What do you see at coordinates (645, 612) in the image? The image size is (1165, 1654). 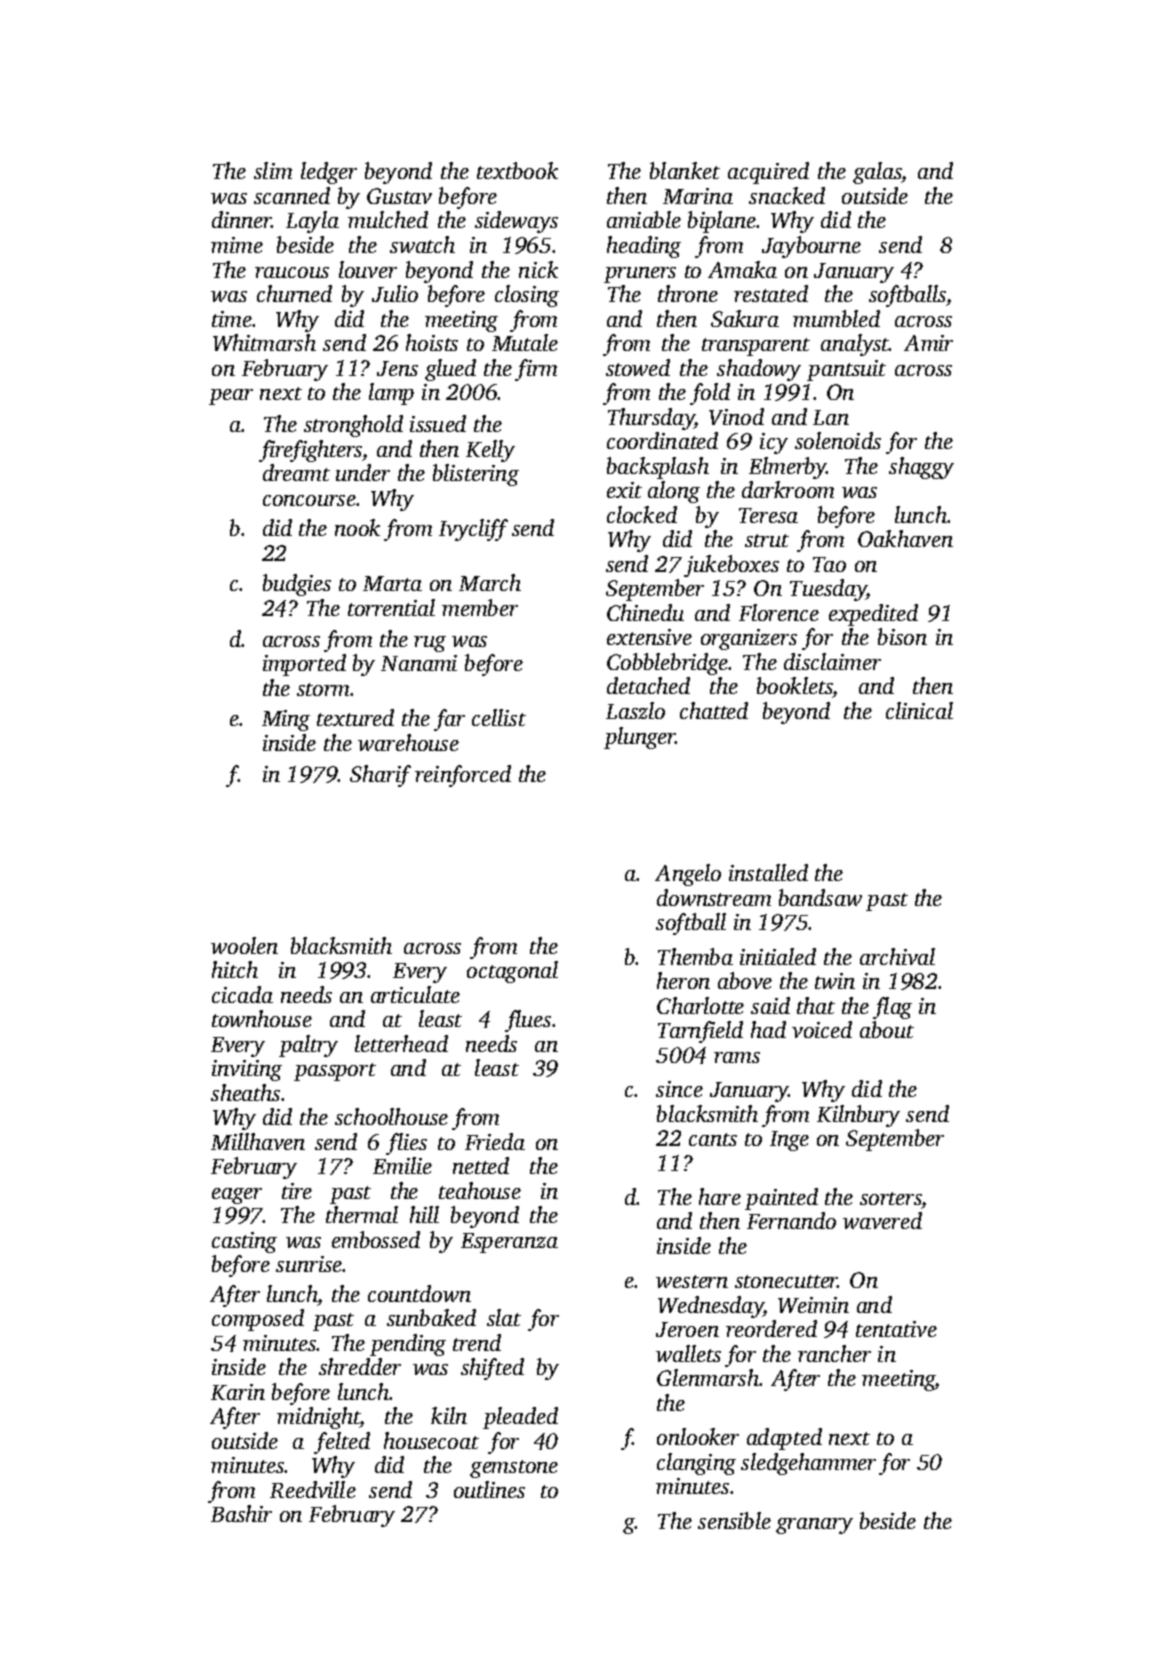 I see `Chinedu` at bounding box center [645, 612].
